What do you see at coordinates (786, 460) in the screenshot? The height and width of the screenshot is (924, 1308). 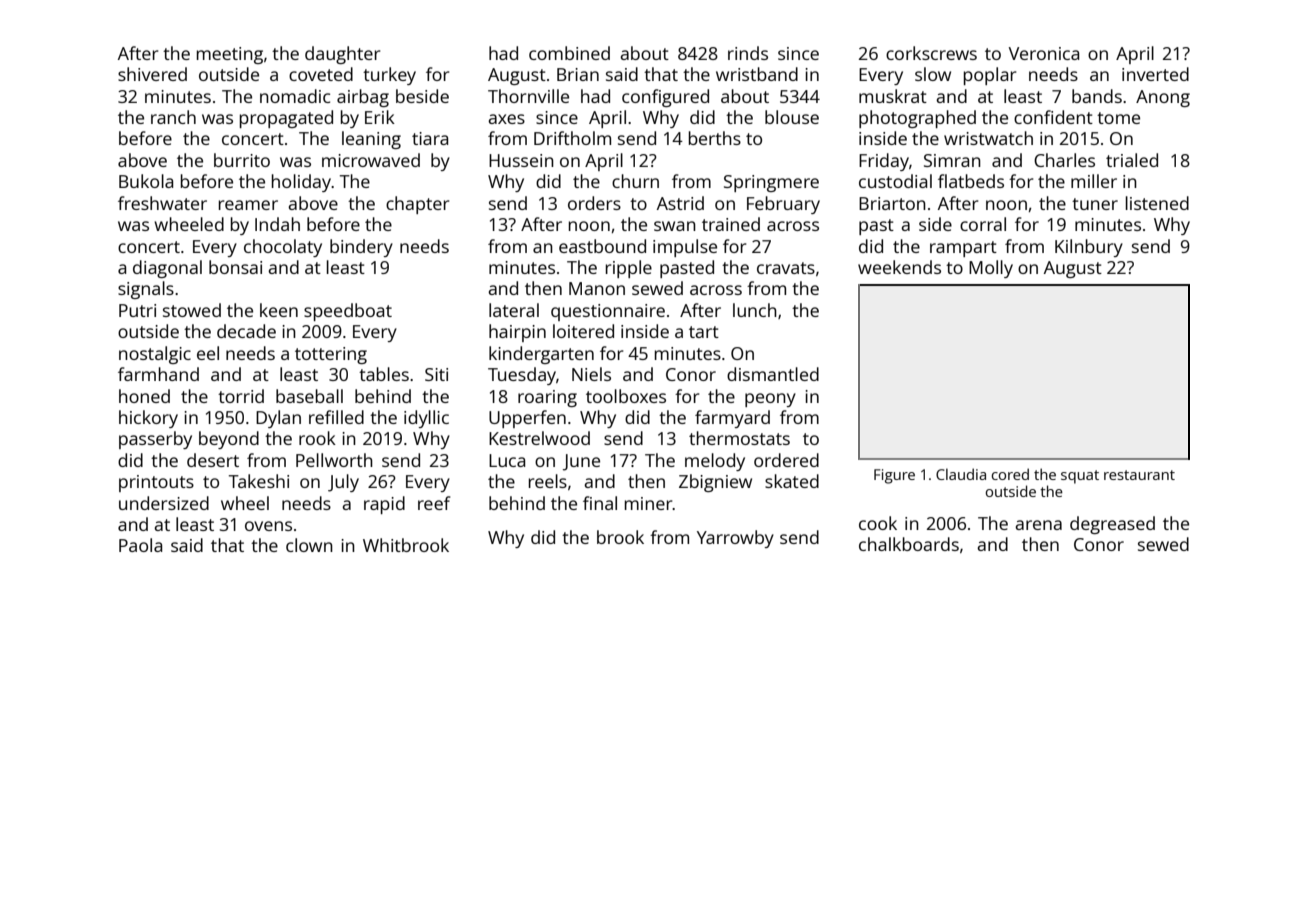 I see `ordered` at bounding box center [786, 460].
